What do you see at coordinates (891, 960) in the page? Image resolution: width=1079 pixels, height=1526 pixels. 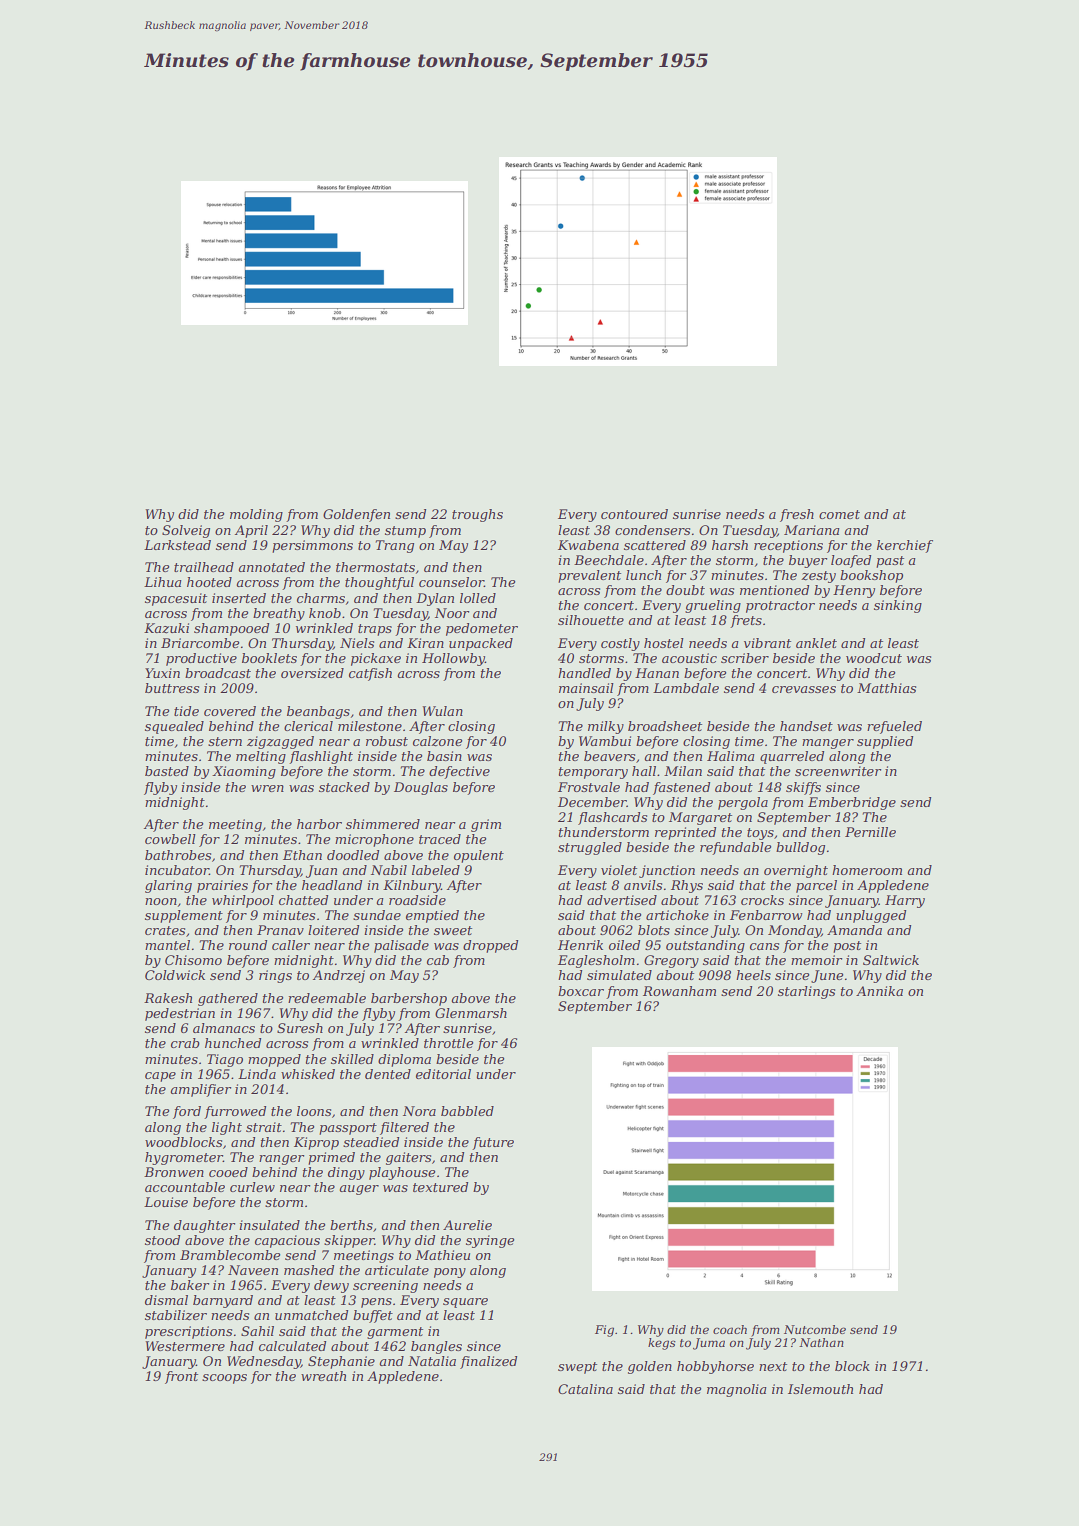 I see `Saltwick` at bounding box center [891, 960].
